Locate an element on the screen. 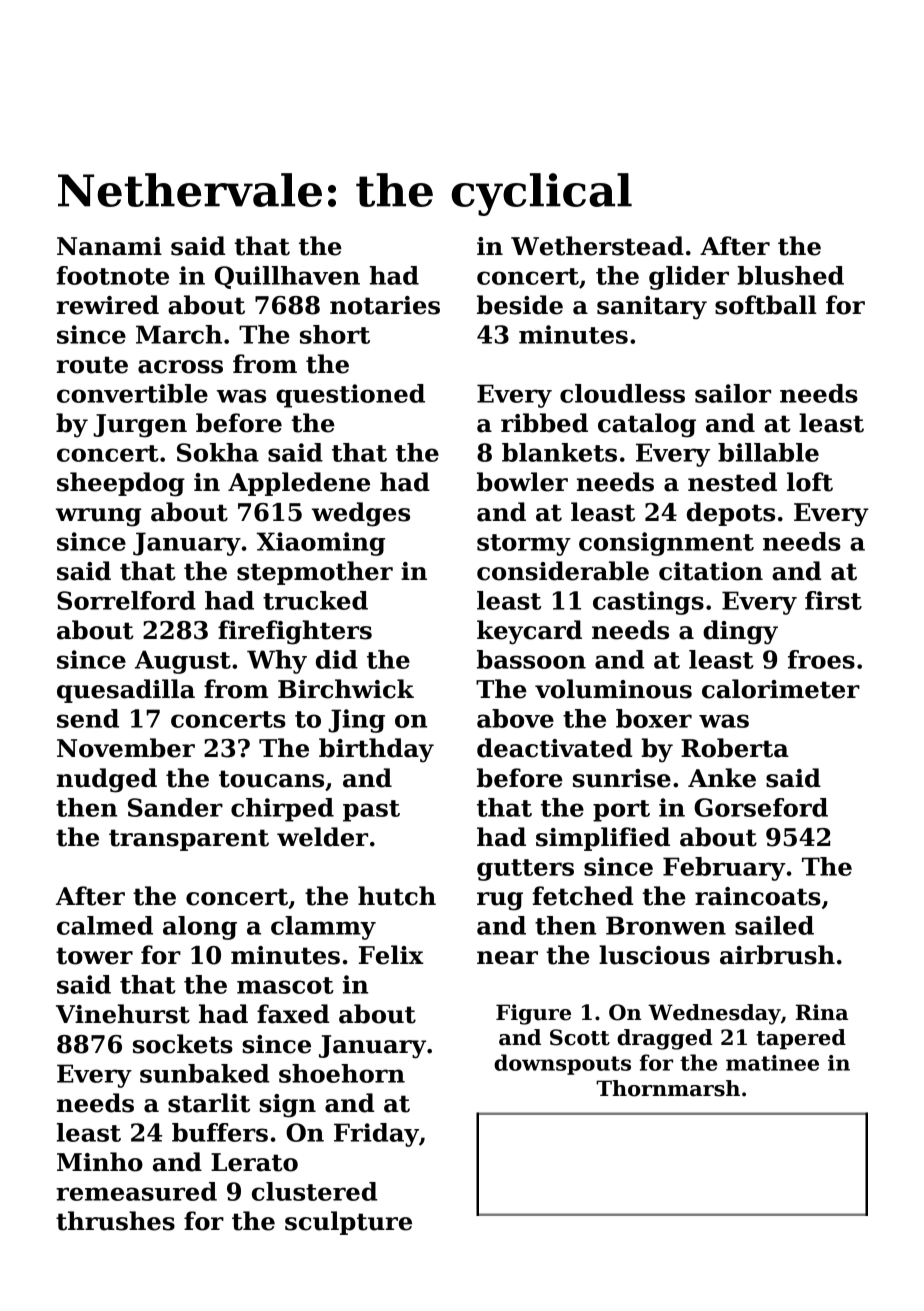  faxed is located at coordinates (293, 1014).
